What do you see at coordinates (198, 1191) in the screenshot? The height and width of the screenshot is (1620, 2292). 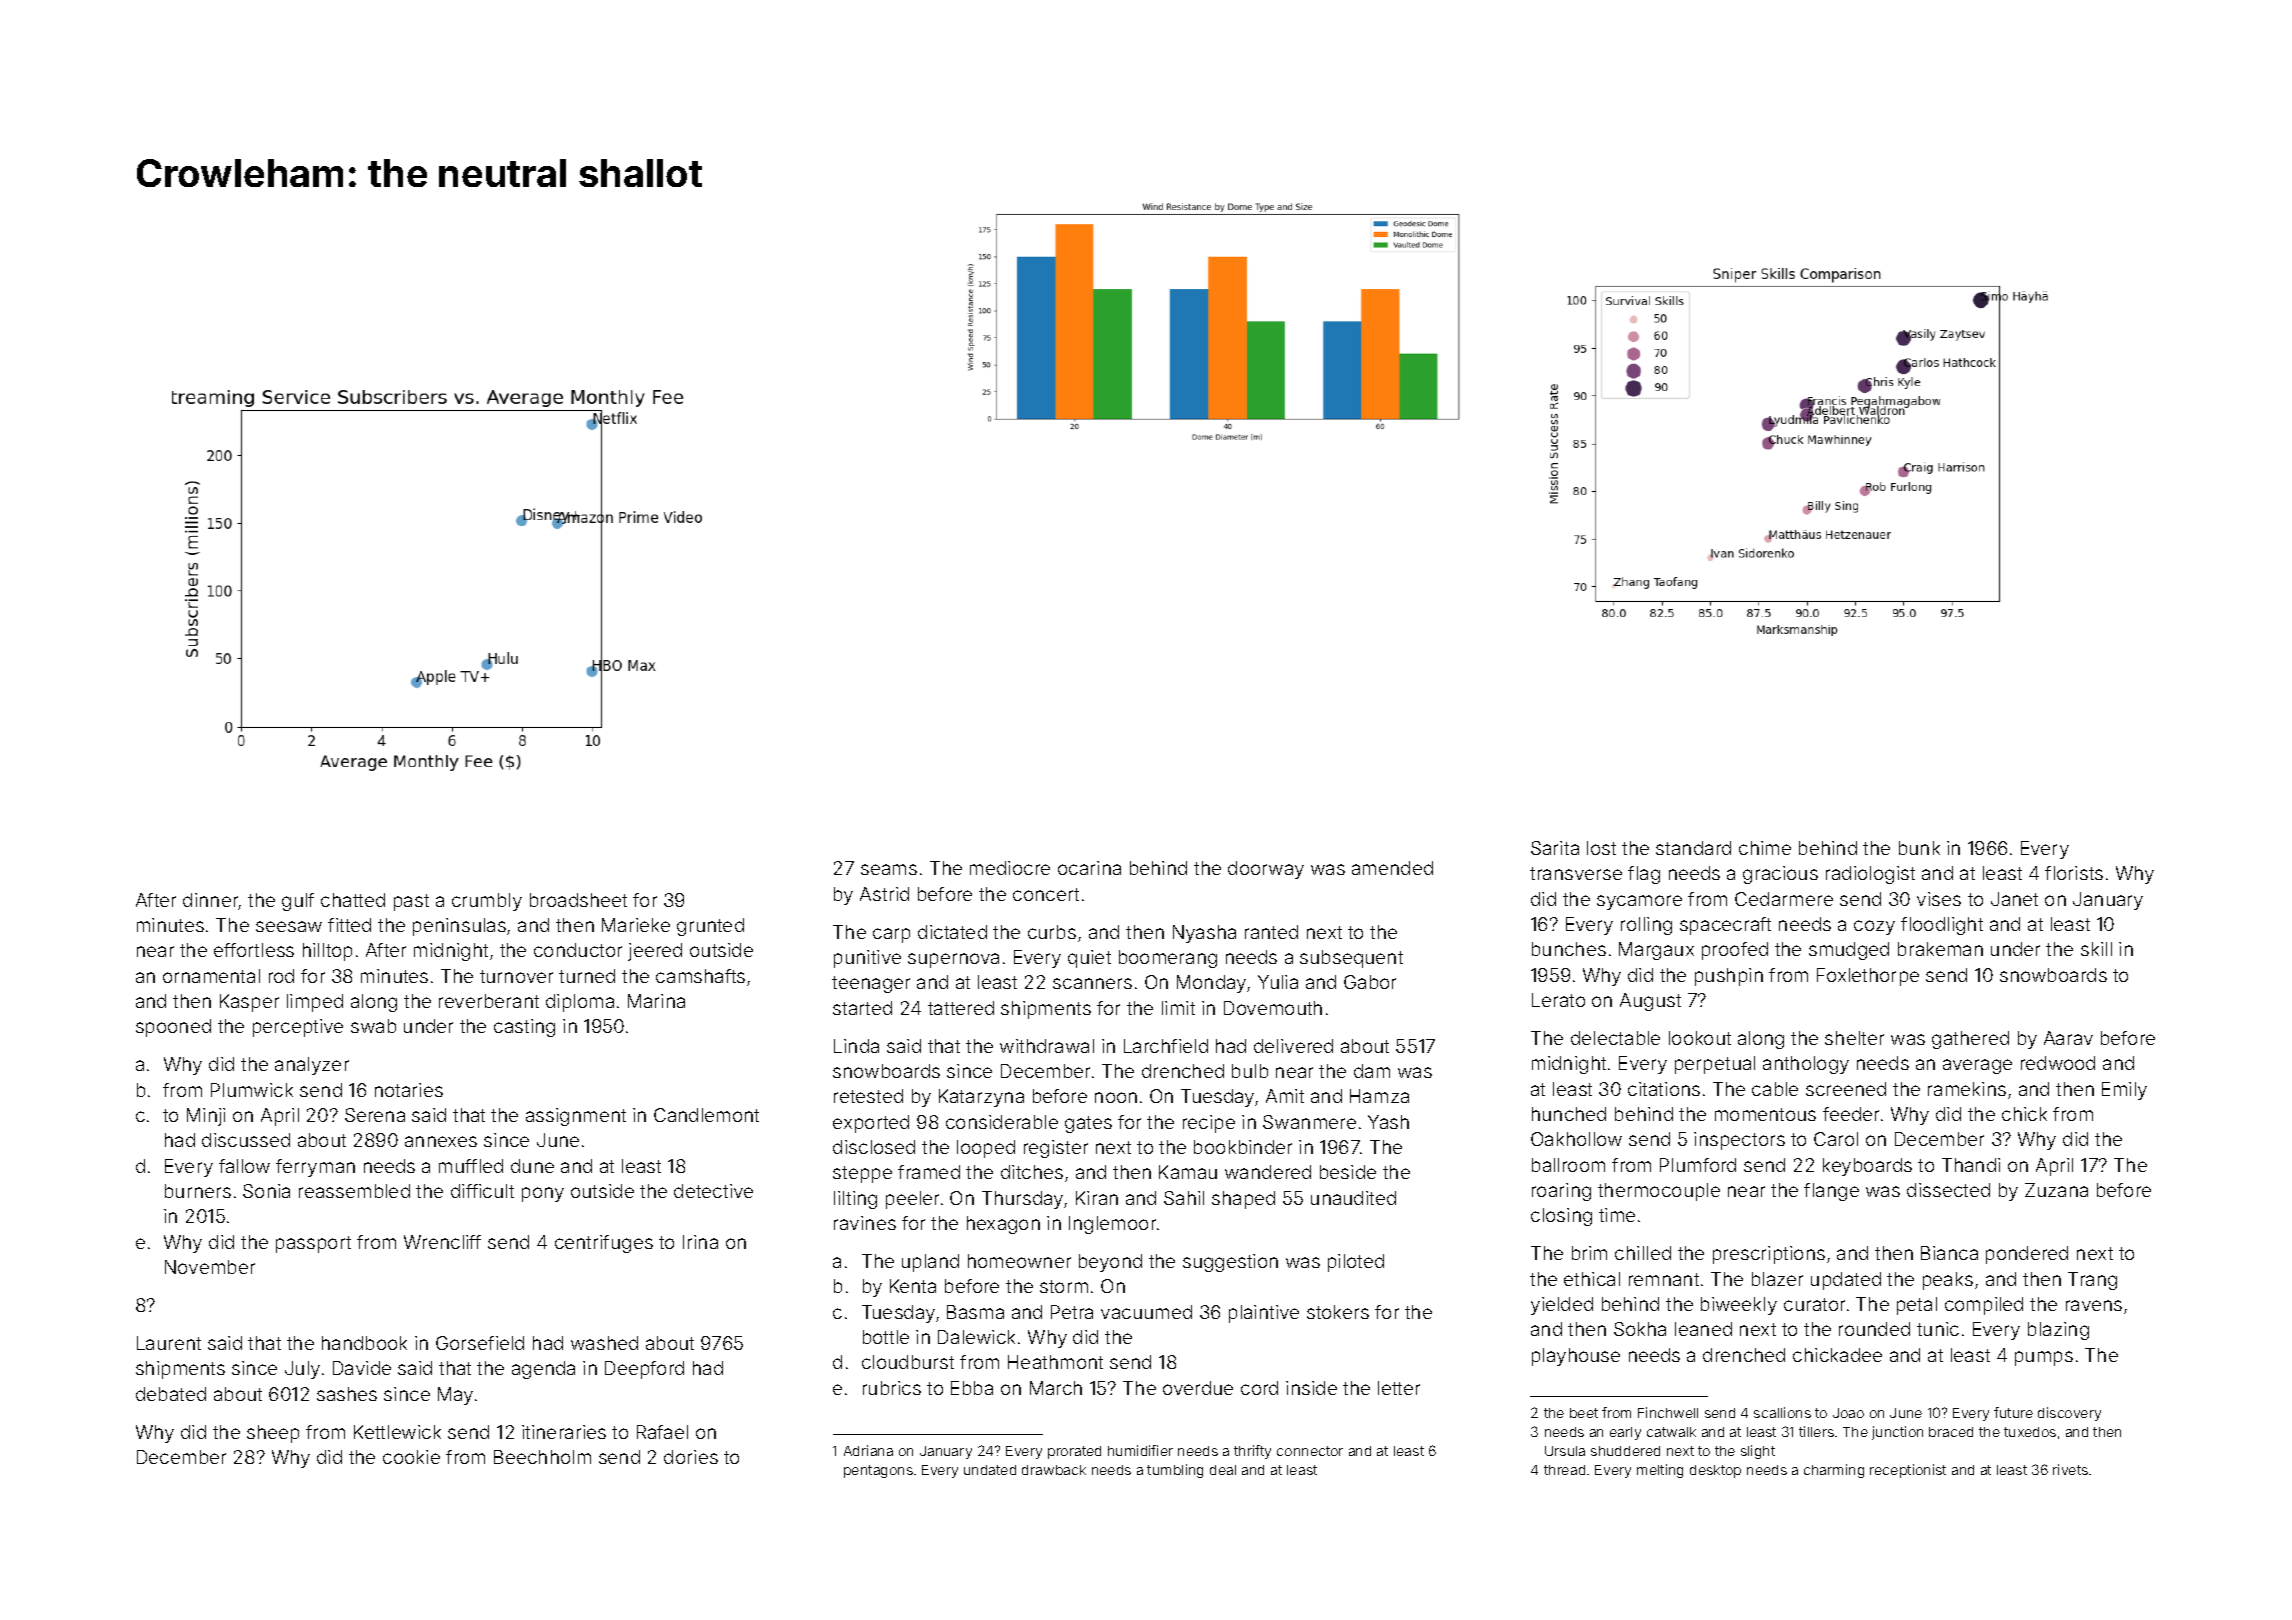 I see `burners` at bounding box center [198, 1191].
